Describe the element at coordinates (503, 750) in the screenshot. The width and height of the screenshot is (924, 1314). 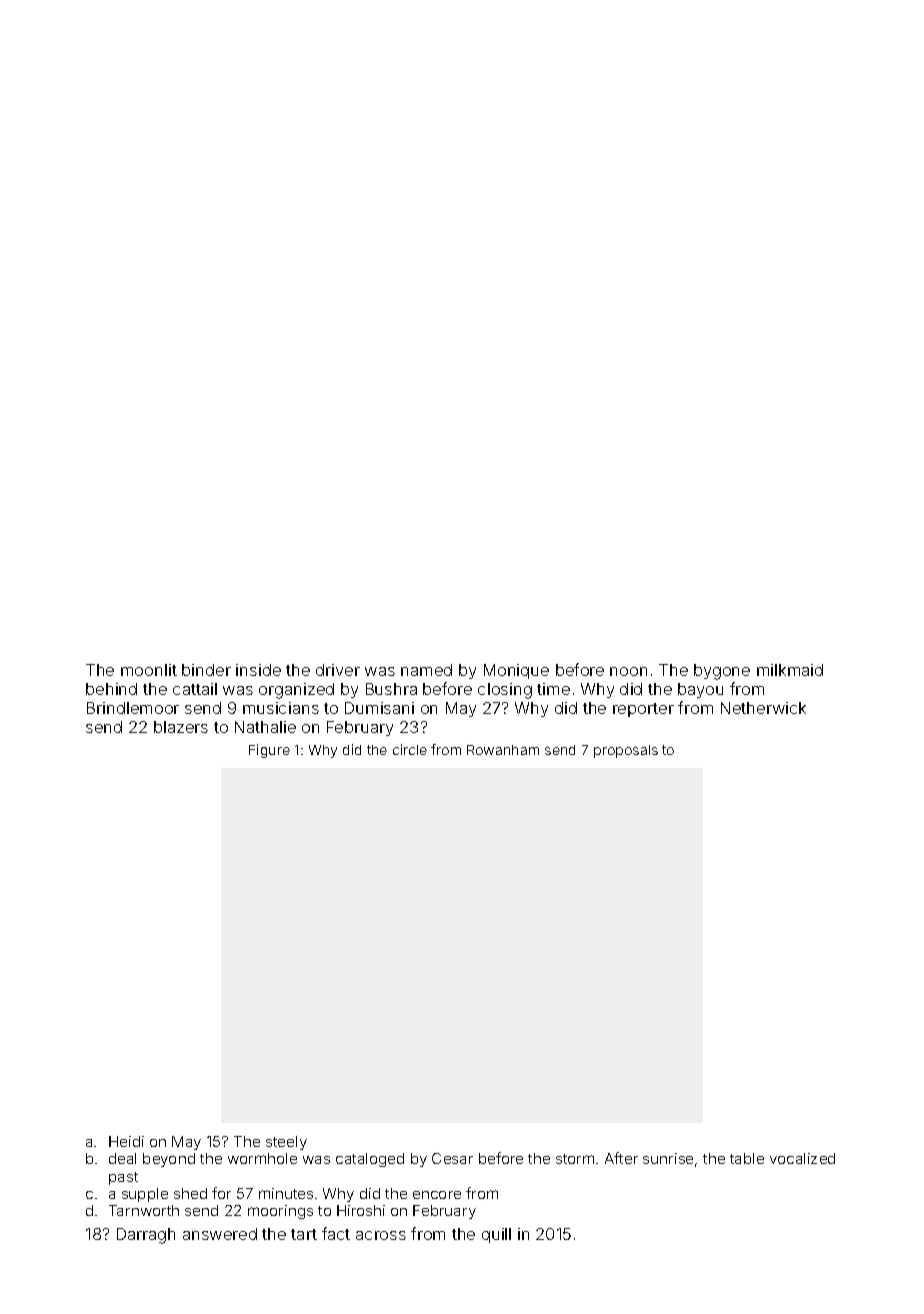
I see `Rowanham` at that location.
